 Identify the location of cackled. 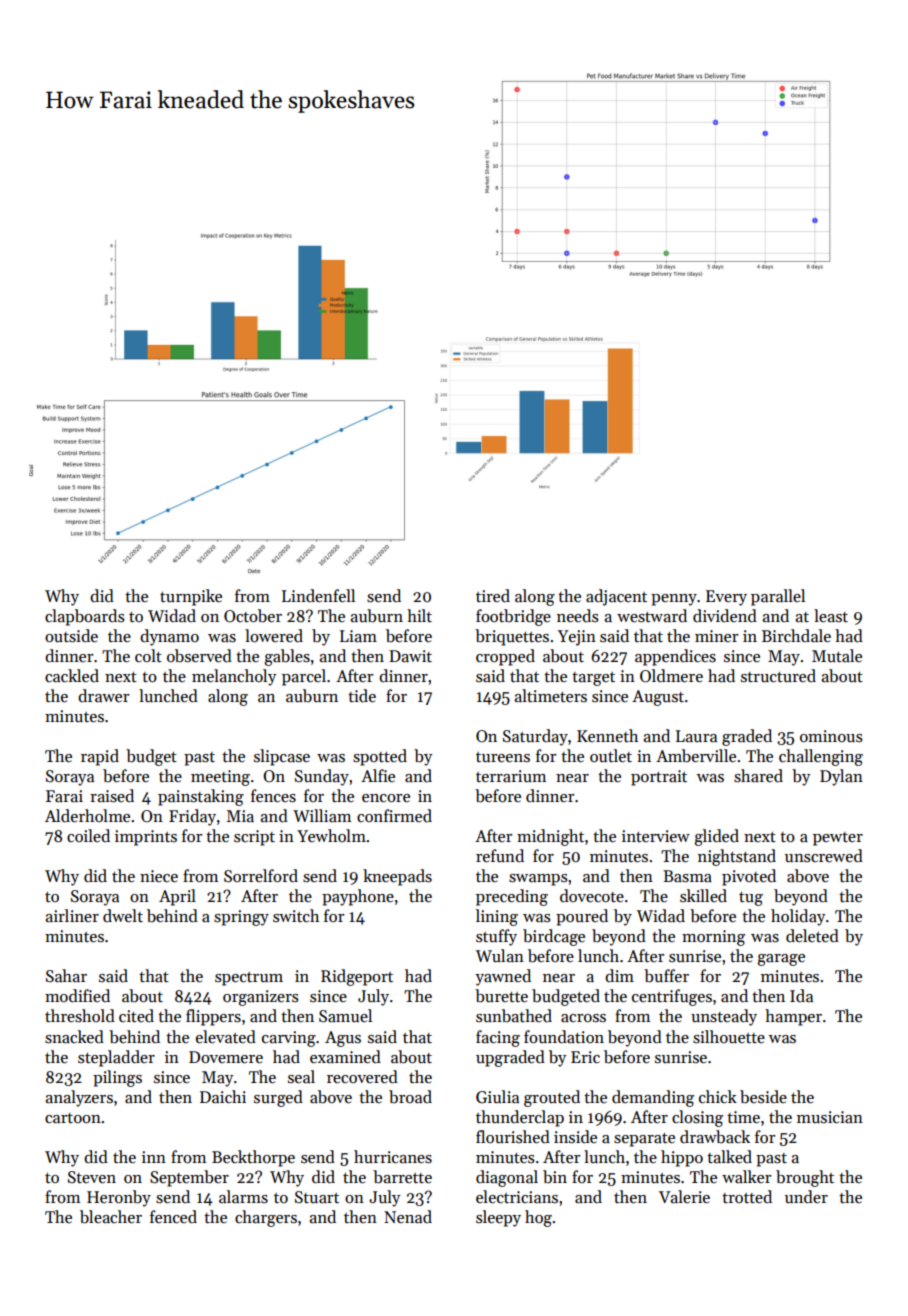
(72, 676).
